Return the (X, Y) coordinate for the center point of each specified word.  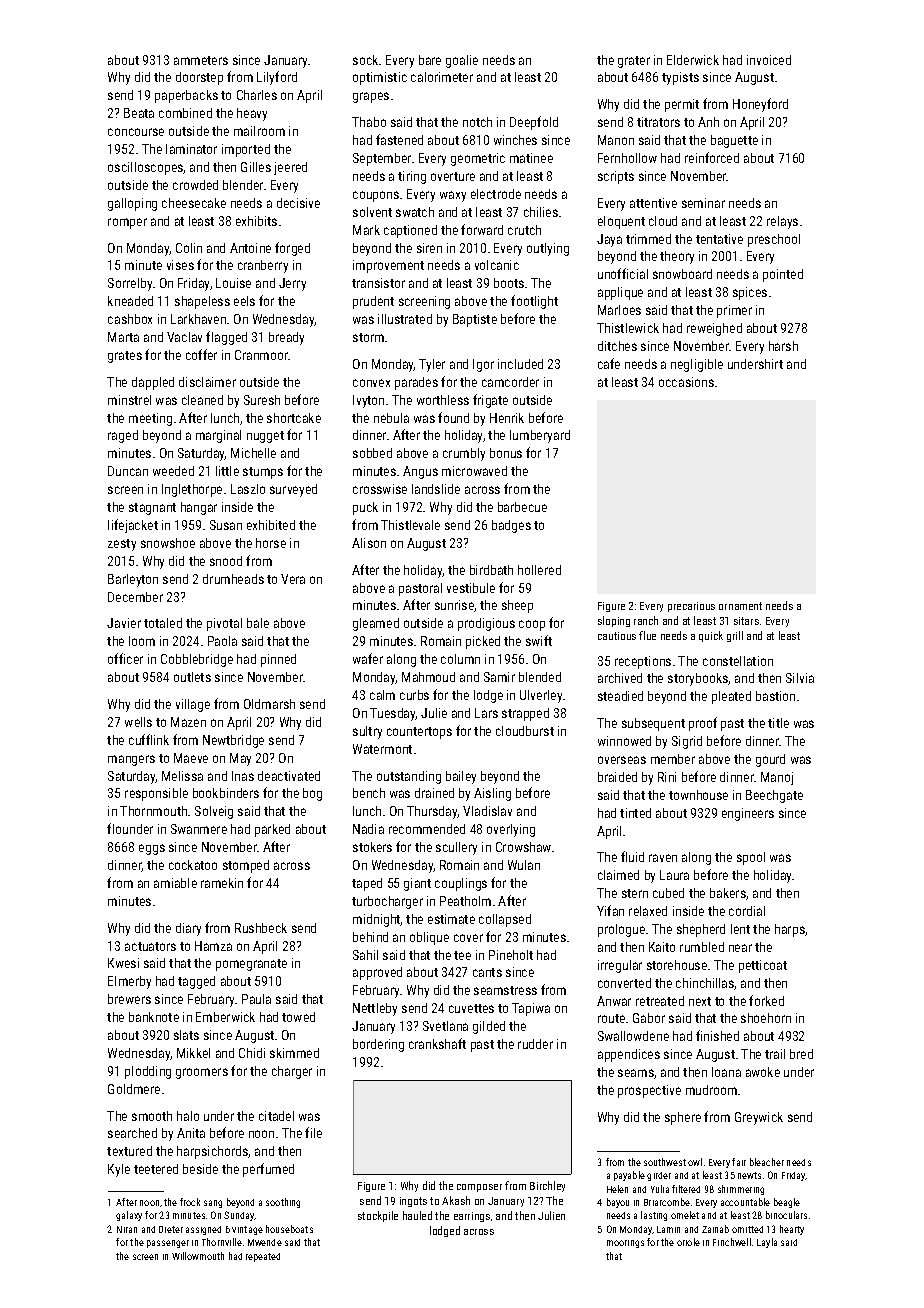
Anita (191, 1133)
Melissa (182, 776)
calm (382, 695)
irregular (620, 966)
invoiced (769, 60)
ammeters (201, 60)
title (778, 723)
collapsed (505, 920)
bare (430, 60)
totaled (163, 623)
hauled (417, 1215)
